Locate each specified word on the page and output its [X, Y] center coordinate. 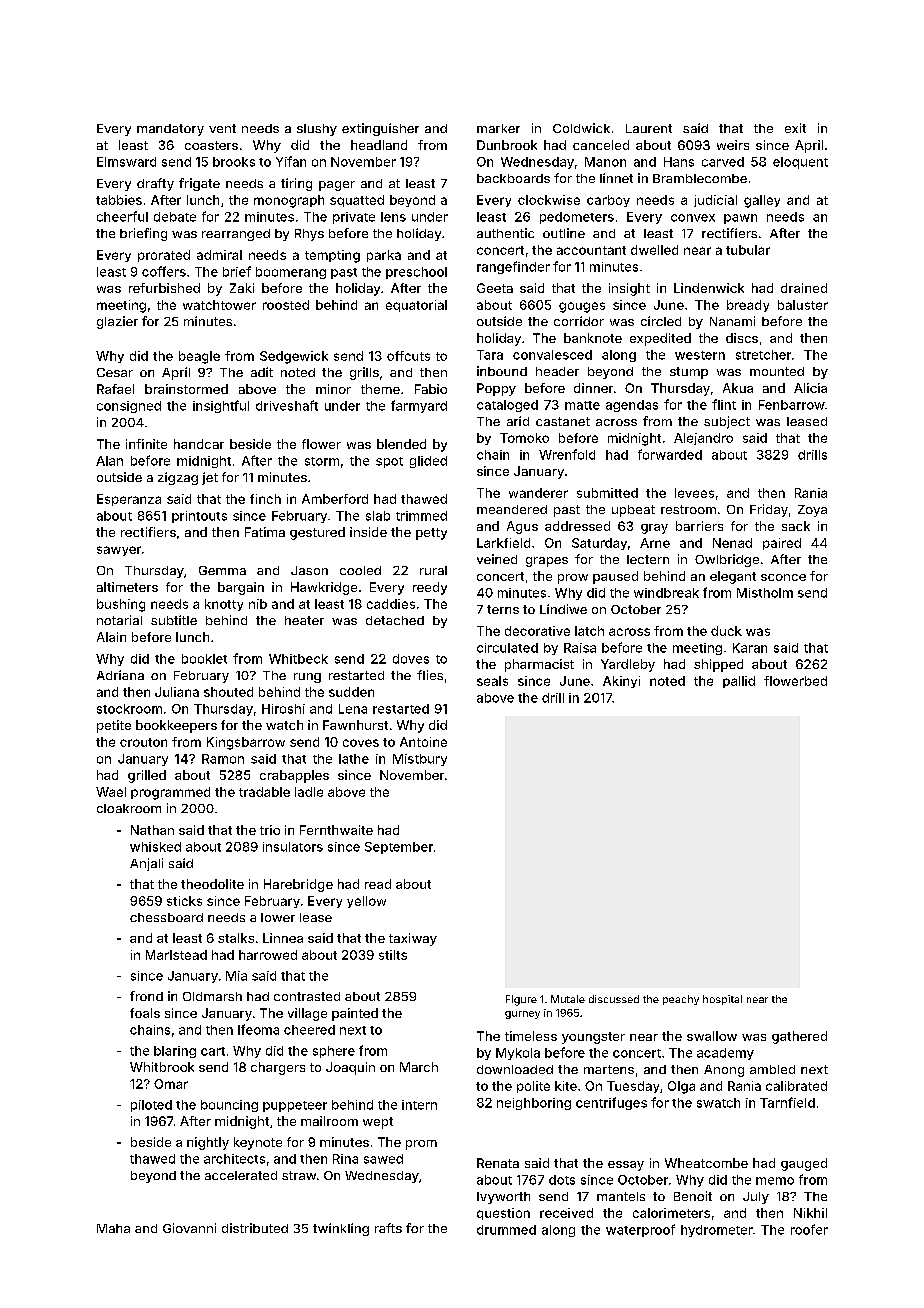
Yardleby [628, 665]
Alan [109, 461]
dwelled [654, 250]
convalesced [552, 355]
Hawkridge [324, 588]
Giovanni [189, 1228]
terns [503, 609]
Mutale [568, 999]
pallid [739, 682]
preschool [416, 273]
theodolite [212, 884]
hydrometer [717, 1231]
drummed [506, 1230]
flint [724, 404]
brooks [234, 162]
